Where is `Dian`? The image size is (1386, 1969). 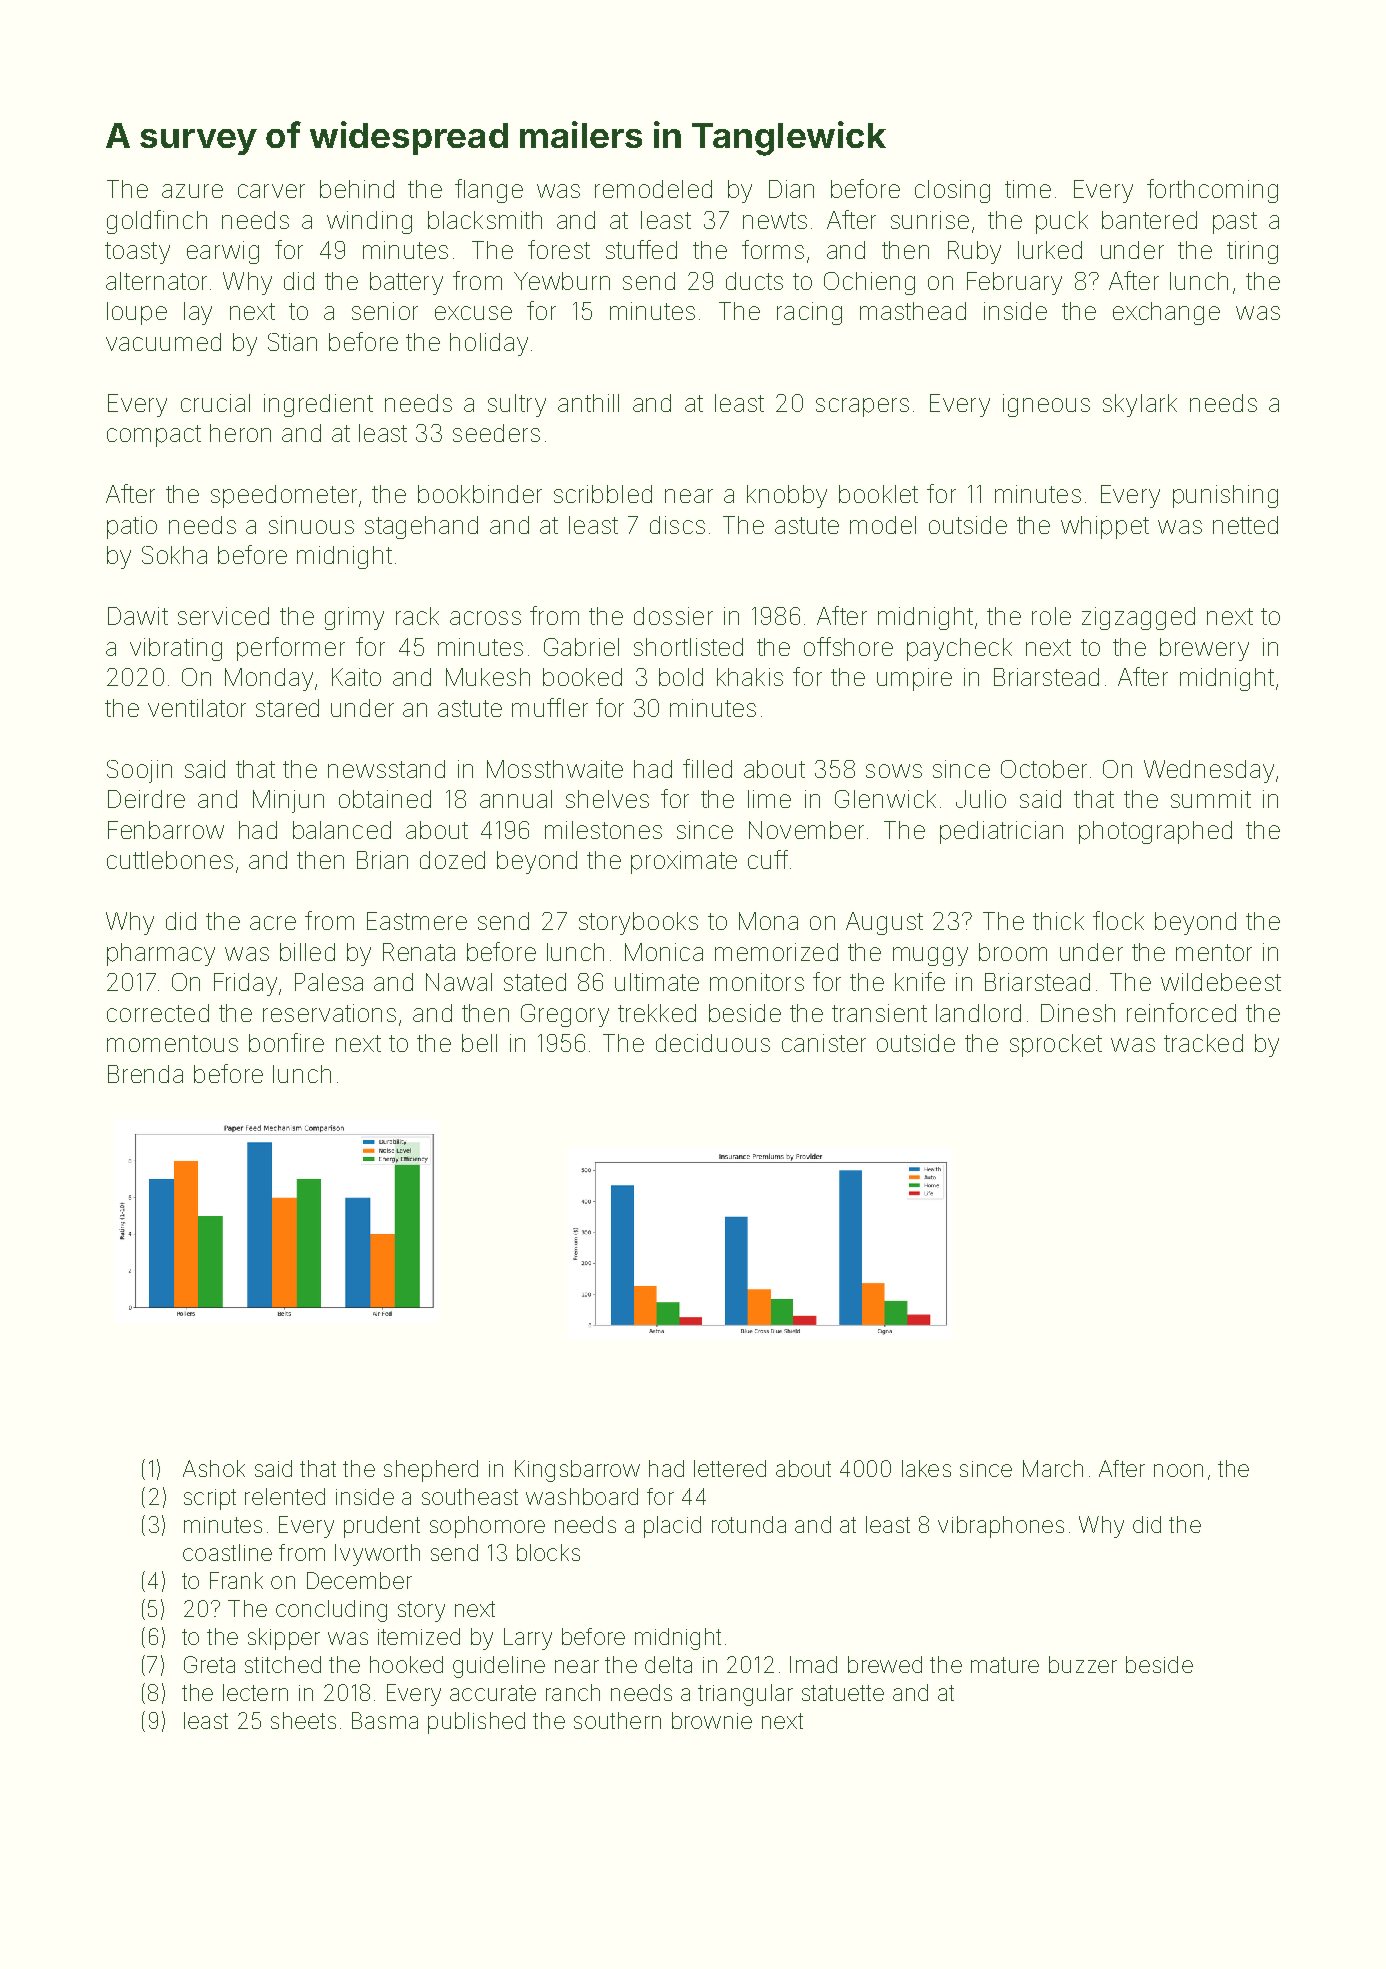 Dian is located at coordinates (791, 189).
